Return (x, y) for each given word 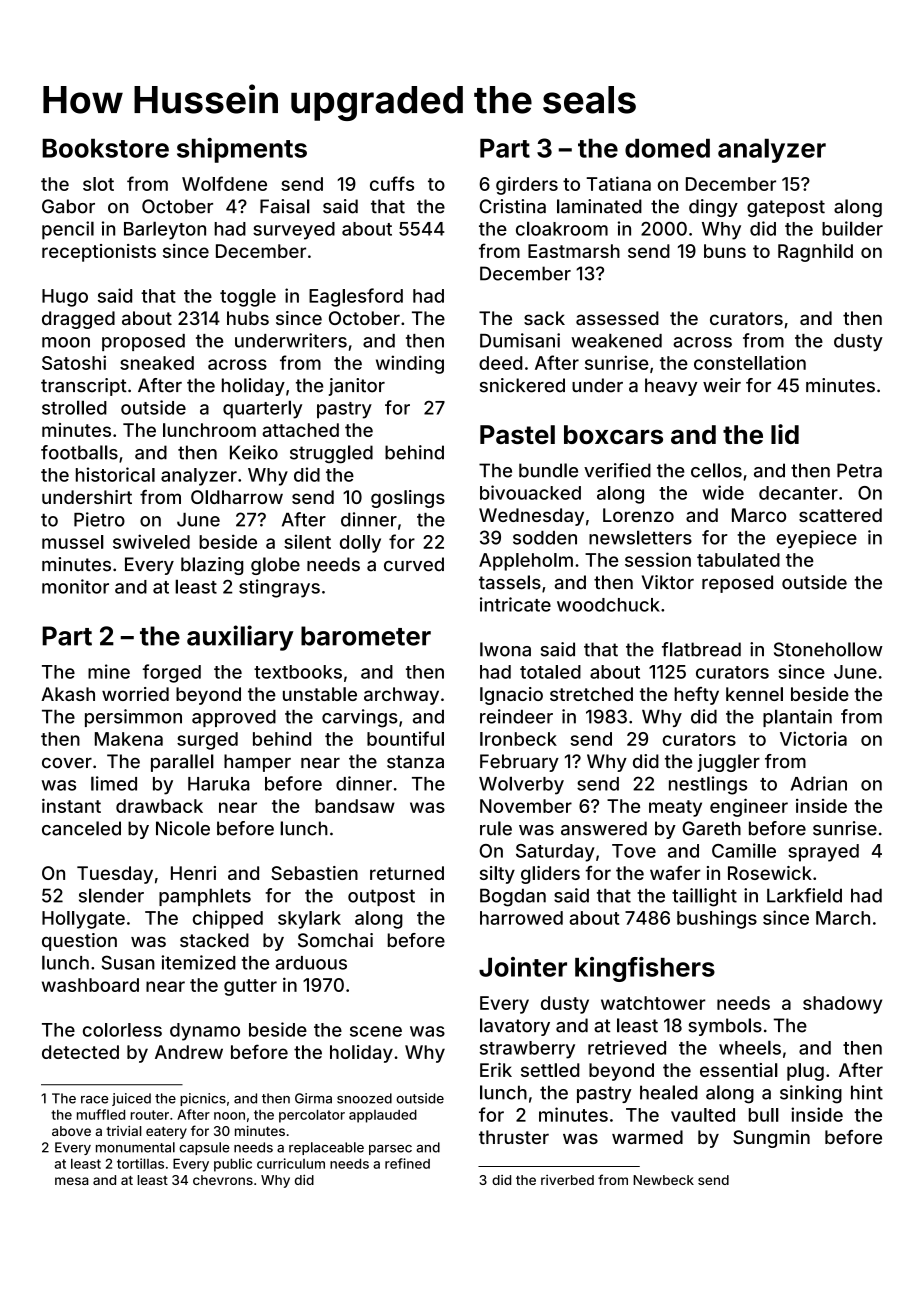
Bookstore (105, 148)
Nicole (183, 828)
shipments (242, 150)
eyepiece (816, 539)
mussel (73, 542)
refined (407, 1163)
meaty (675, 808)
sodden (545, 538)
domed (667, 148)
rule (496, 828)
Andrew (189, 1052)
